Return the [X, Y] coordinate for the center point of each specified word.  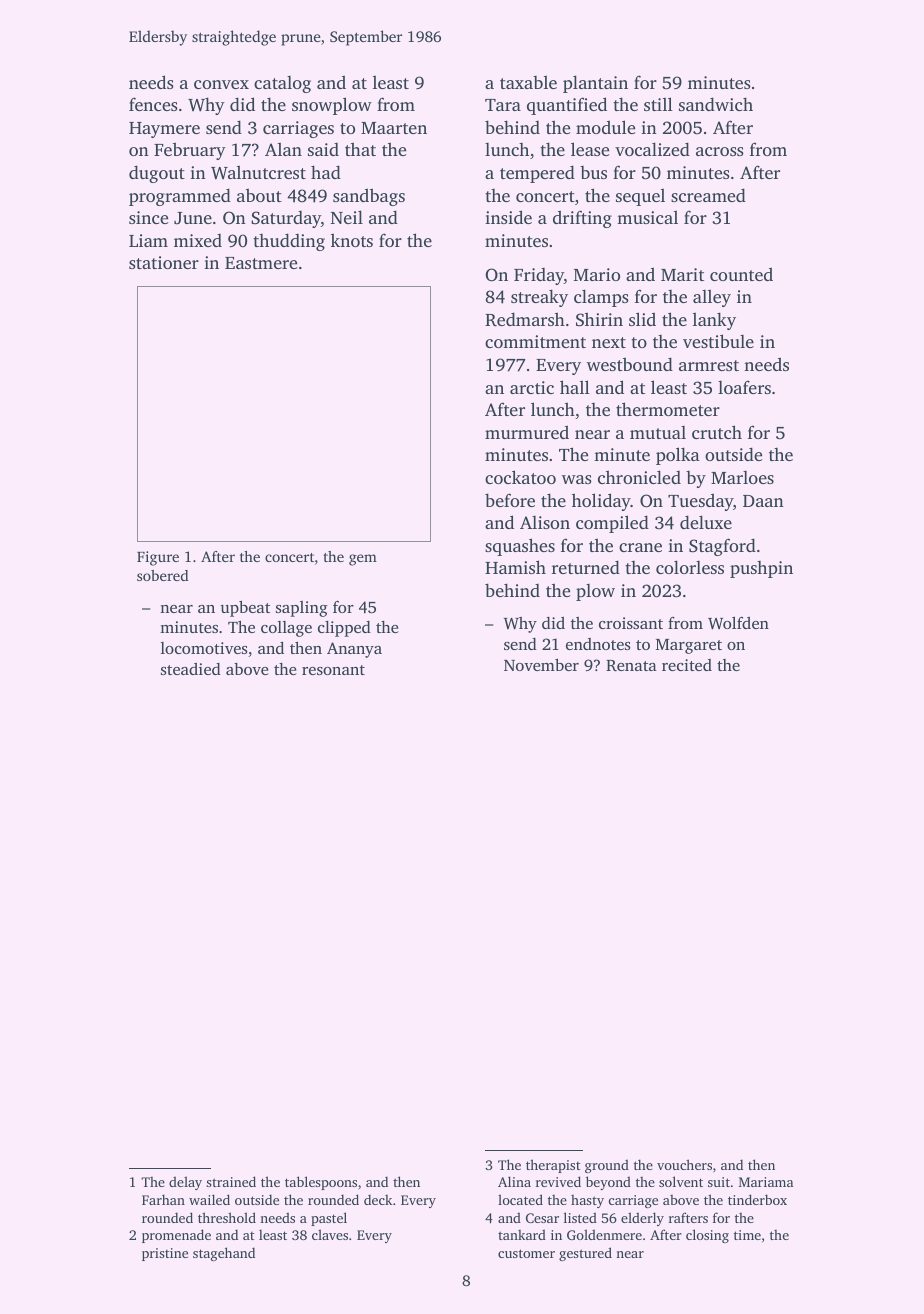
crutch [717, 432]
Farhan [163, 1199]
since [148, 217]
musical [647, 217]
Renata [631, 666]
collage [286, 629]
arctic [532, 387]
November [541, 665]
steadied [191, 669]
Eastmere [261, 263]
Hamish [515, 567]
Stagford [722, 547]
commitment [535, 341]
